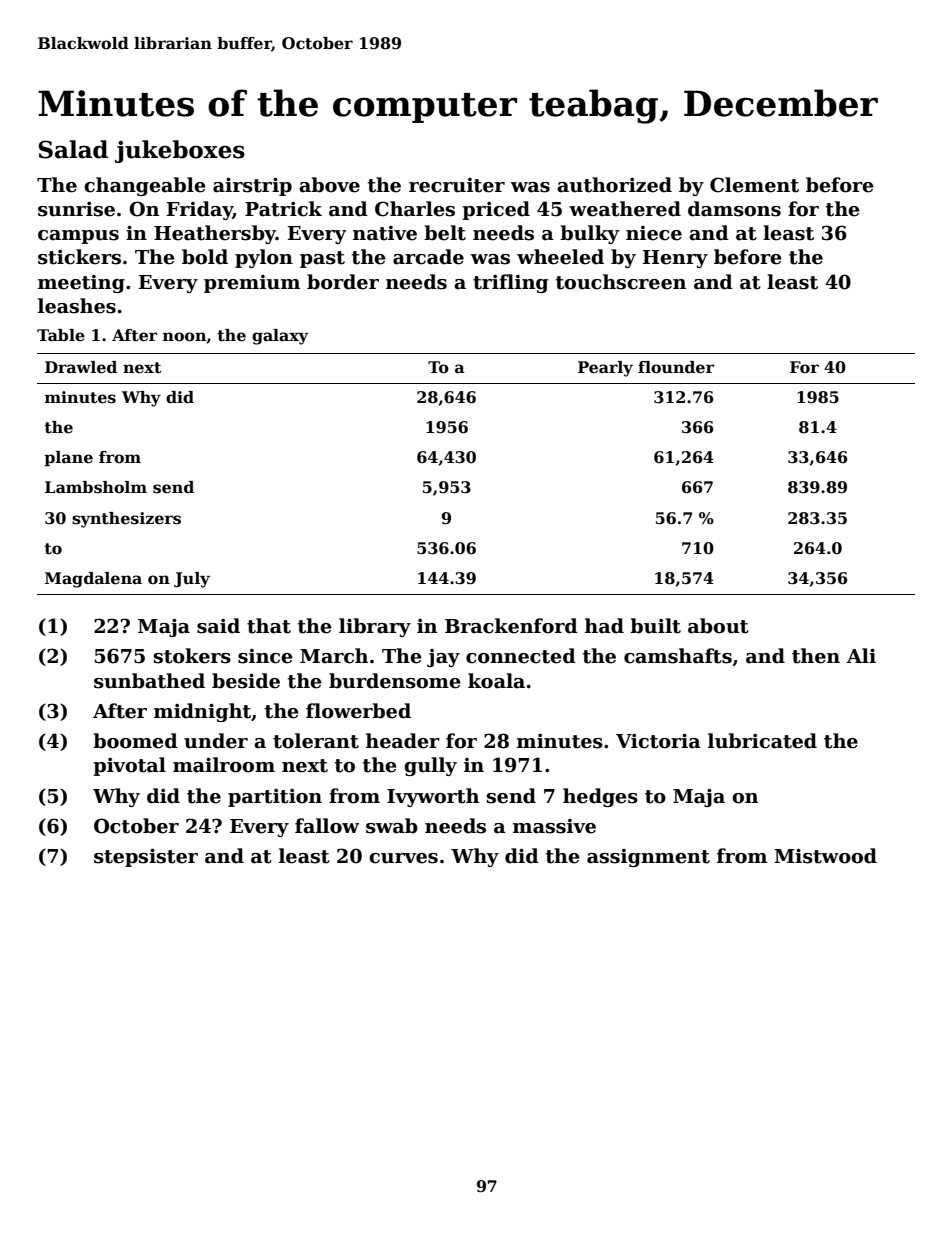 The height and width of the screenshot is (1233, 952). What do you see at coordinates (252, 186) in the screenshot?
I see `airstrip` at bounding box center [252, 186].
